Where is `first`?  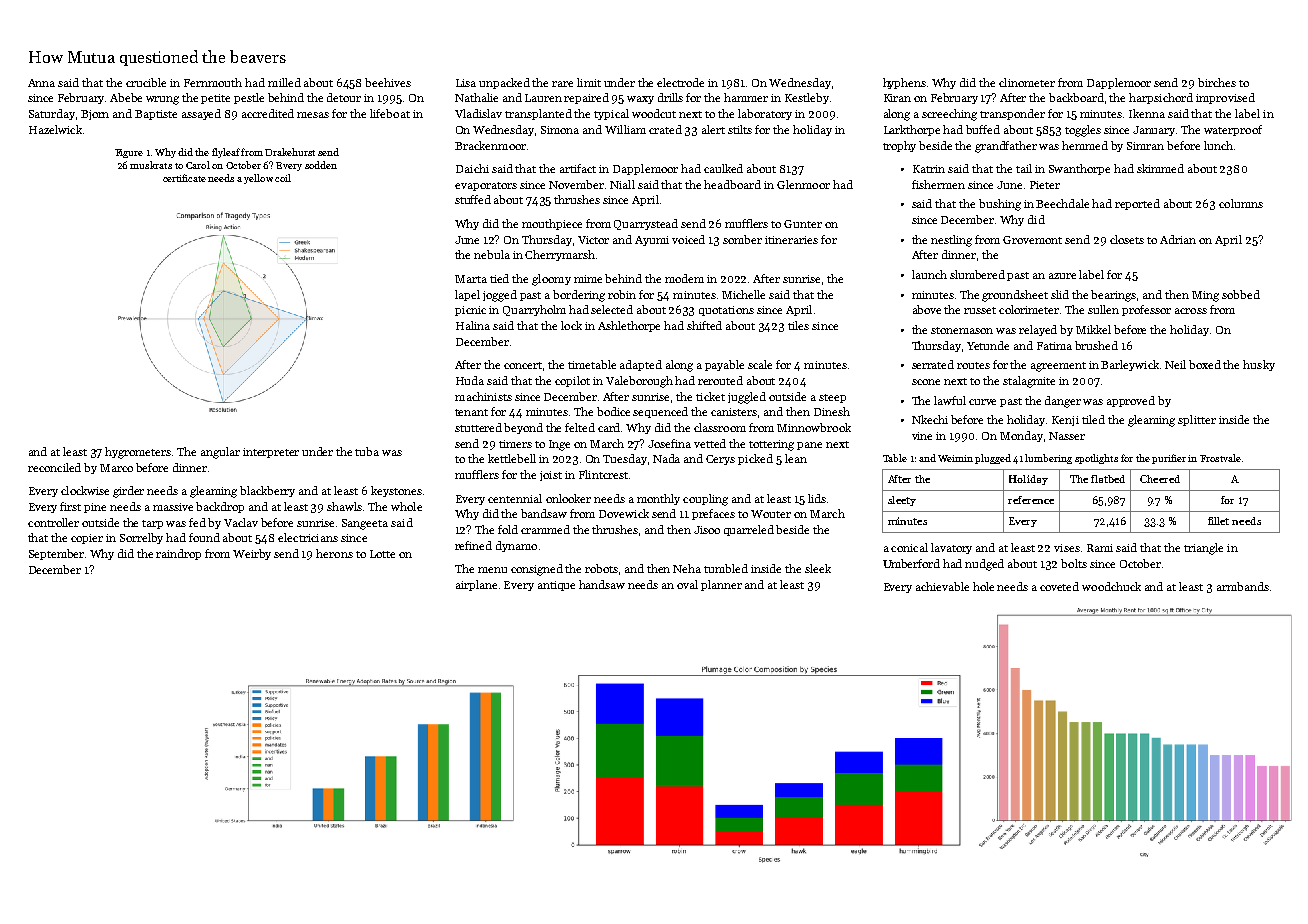
first is located at coordinates (70, 506).
